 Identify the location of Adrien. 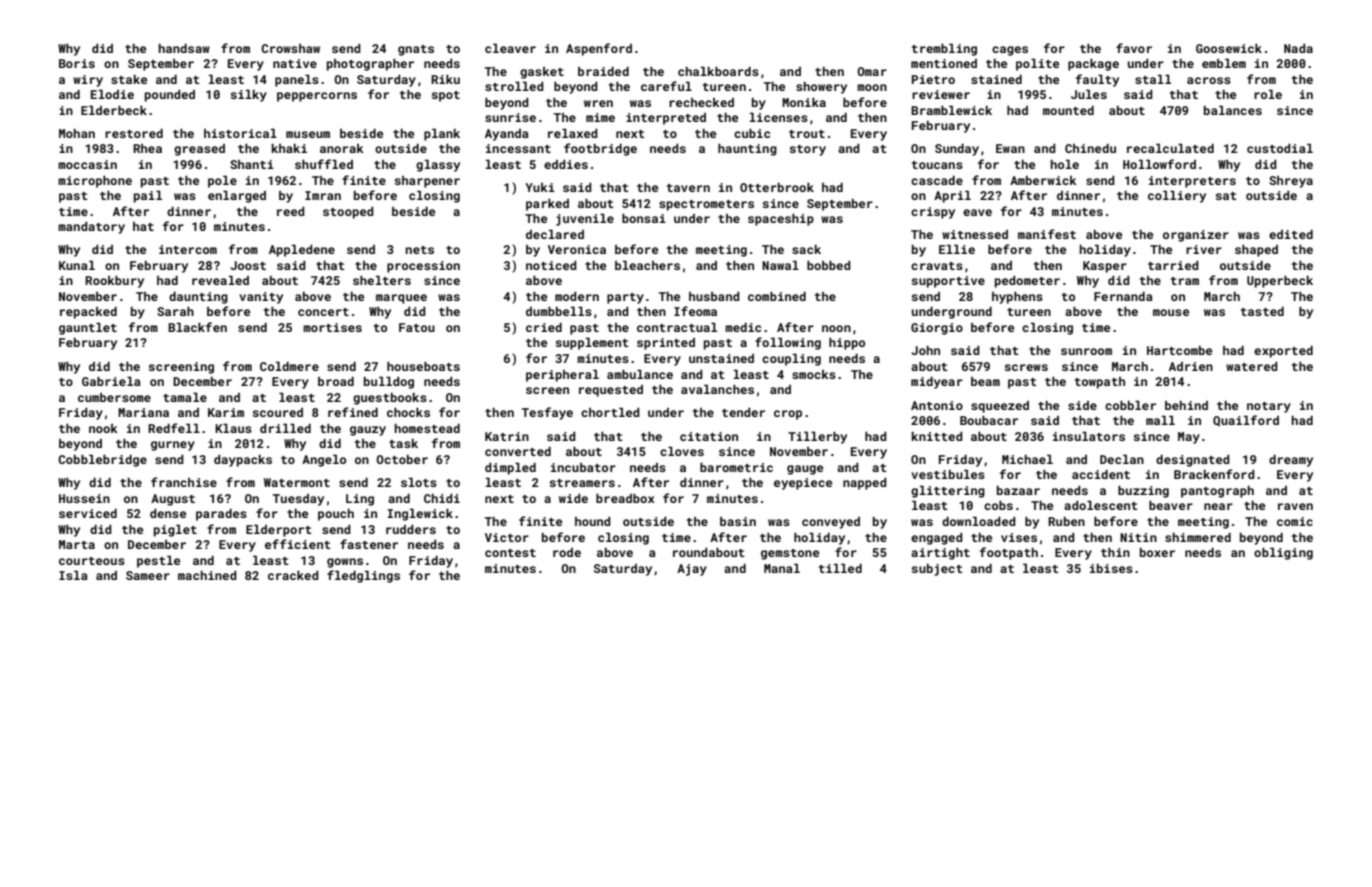
(1191, 366).
